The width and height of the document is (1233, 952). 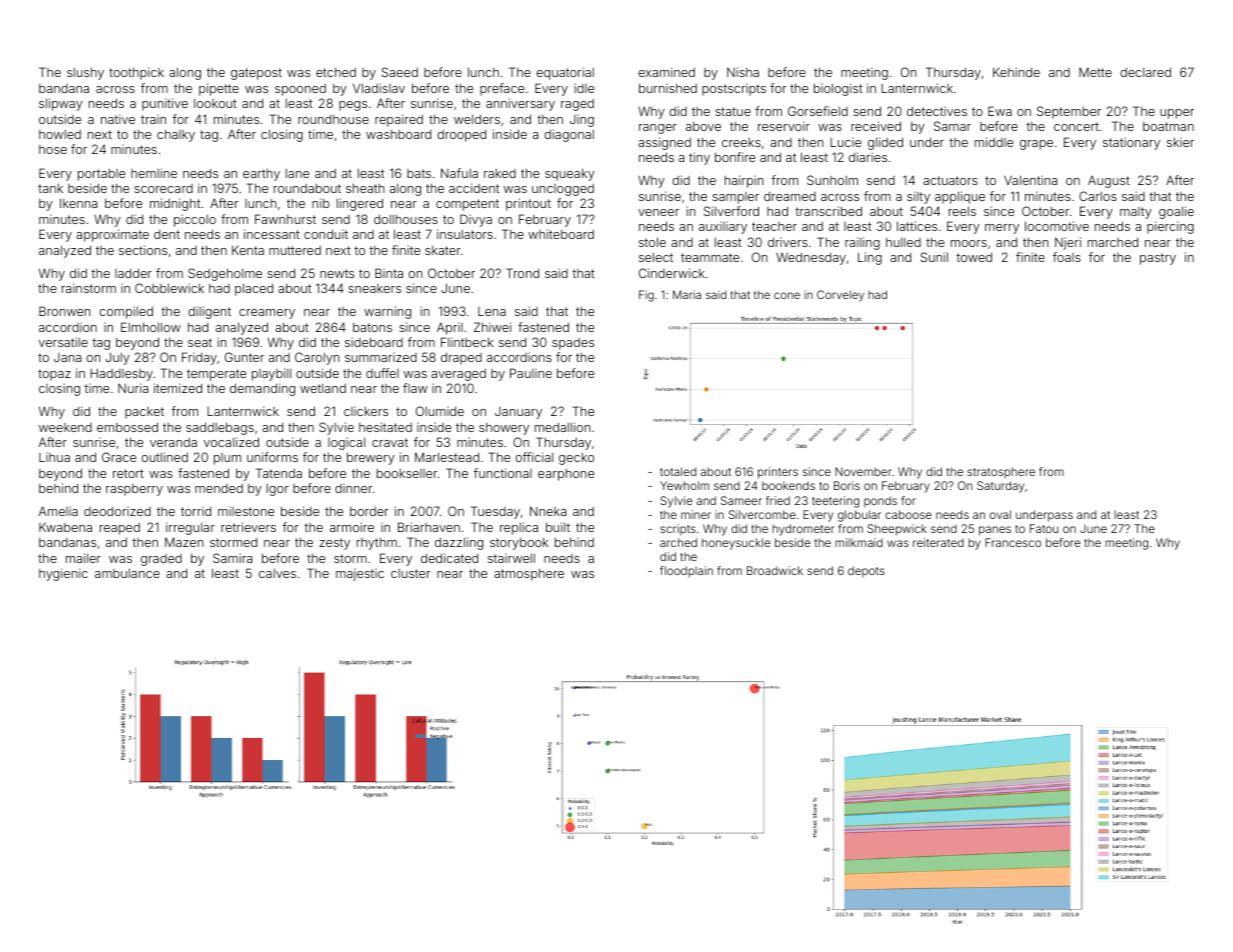 I want to click on Zhiwei, so click(x=492, y=327).
